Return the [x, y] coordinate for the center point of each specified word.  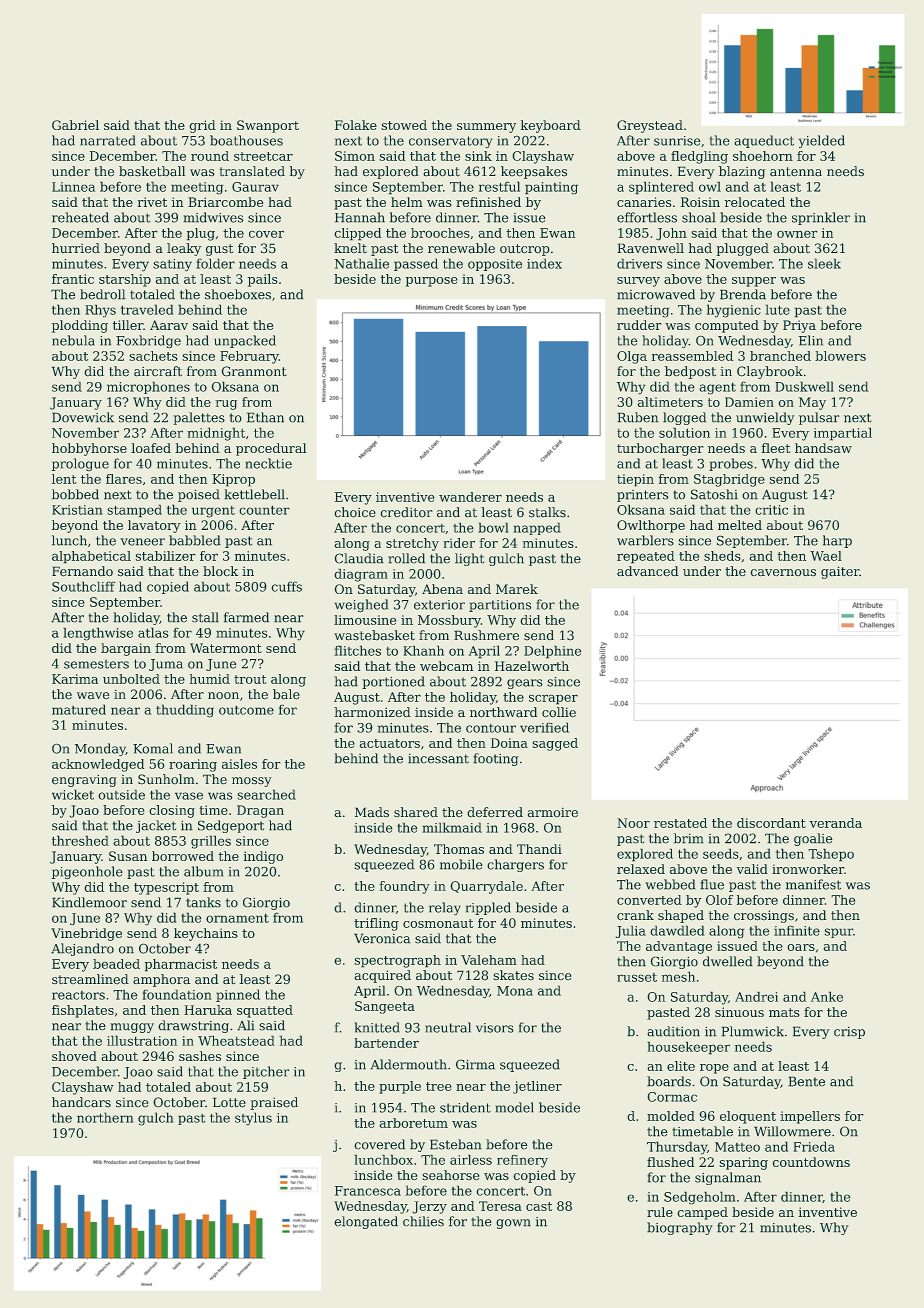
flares [124, 479]
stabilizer [165, 556]
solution [684, 432]
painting [551, 188]
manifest [813, 884]
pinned [238, 995]
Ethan [265, 417]
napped [537, 528]
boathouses [246, 140]
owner [797, 234]
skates [513, 975]
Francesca [368, 1191]
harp [837, 541]
